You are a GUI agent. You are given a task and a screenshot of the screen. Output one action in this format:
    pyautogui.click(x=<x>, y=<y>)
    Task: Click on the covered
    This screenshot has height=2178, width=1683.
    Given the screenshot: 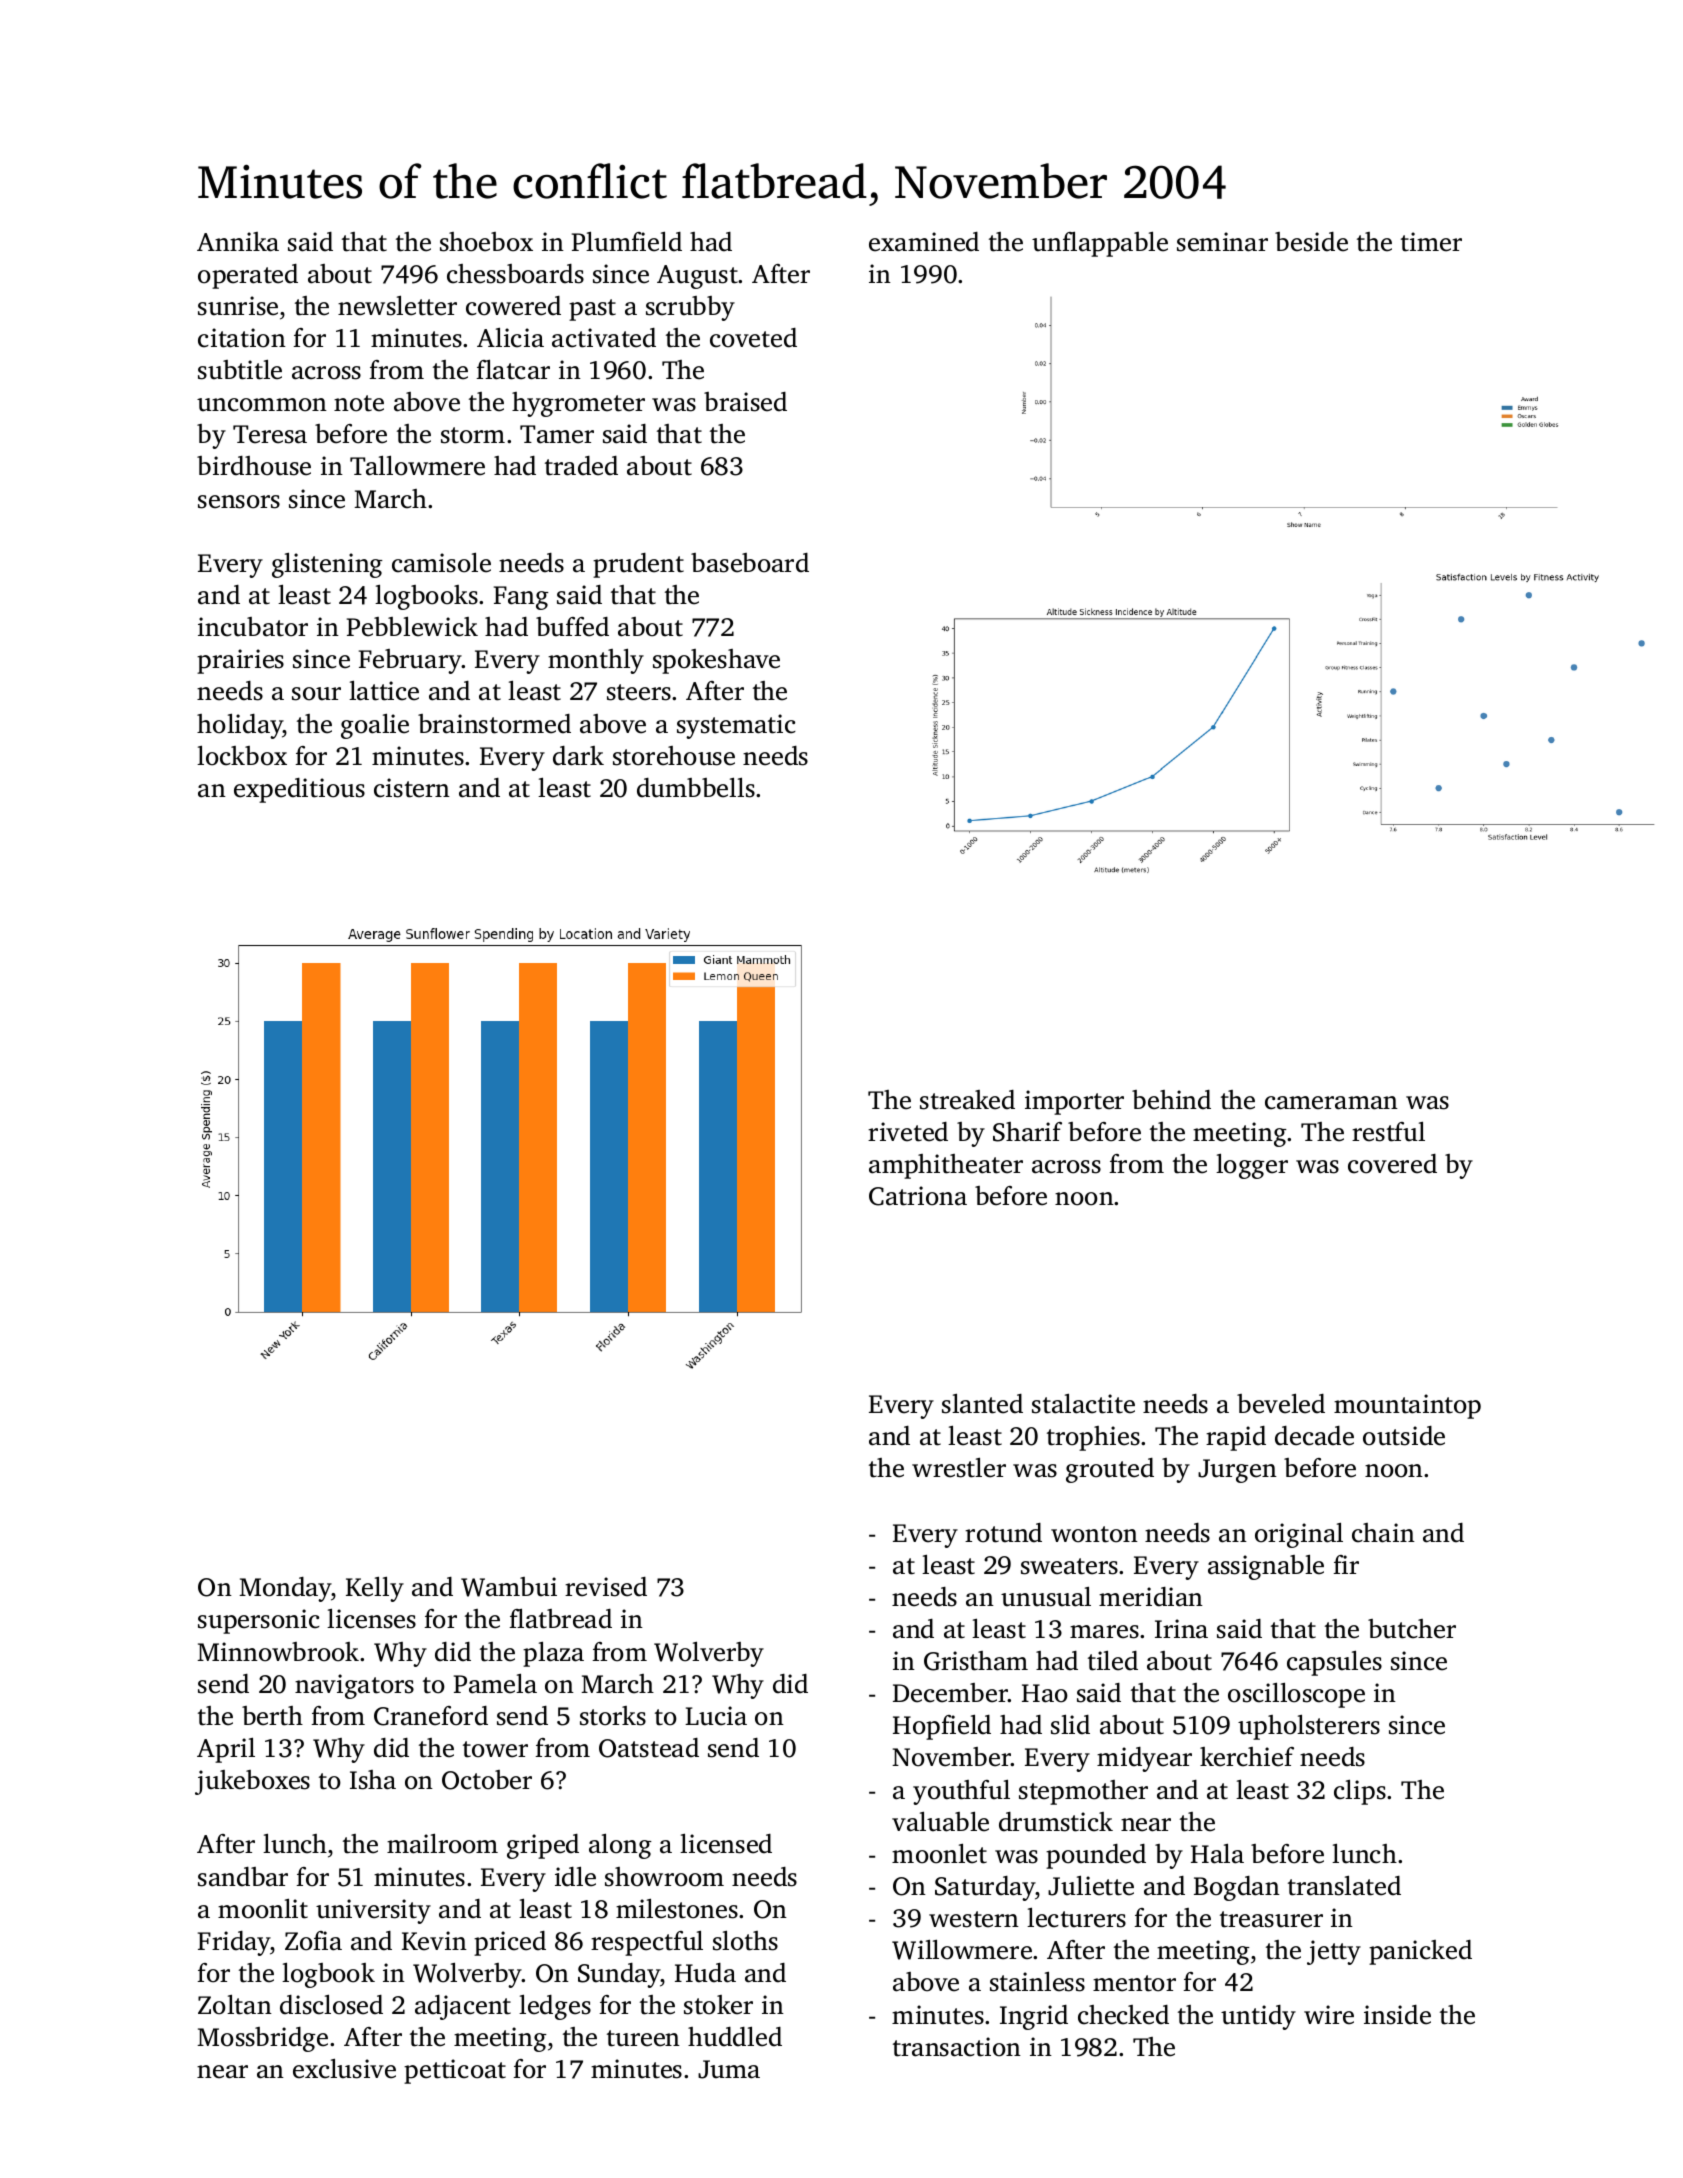 What is the action you would take?
    pyautogui.click(x=1392, y=1164)
